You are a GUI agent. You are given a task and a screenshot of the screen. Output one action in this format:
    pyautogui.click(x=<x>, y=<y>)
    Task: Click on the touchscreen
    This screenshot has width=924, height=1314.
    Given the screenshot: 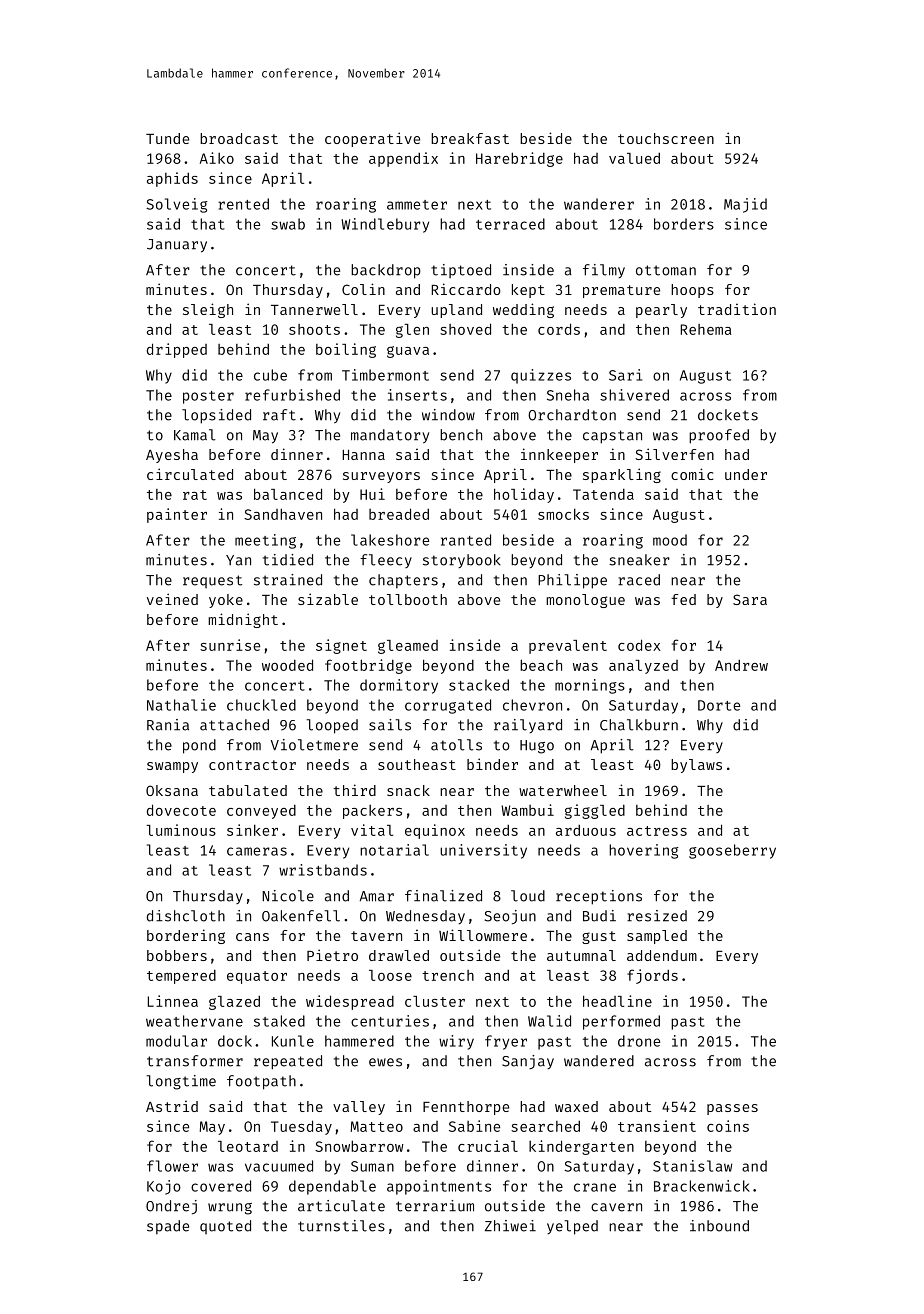 What is the action you would take?
    pyautogui.click(x=666, y=138)
